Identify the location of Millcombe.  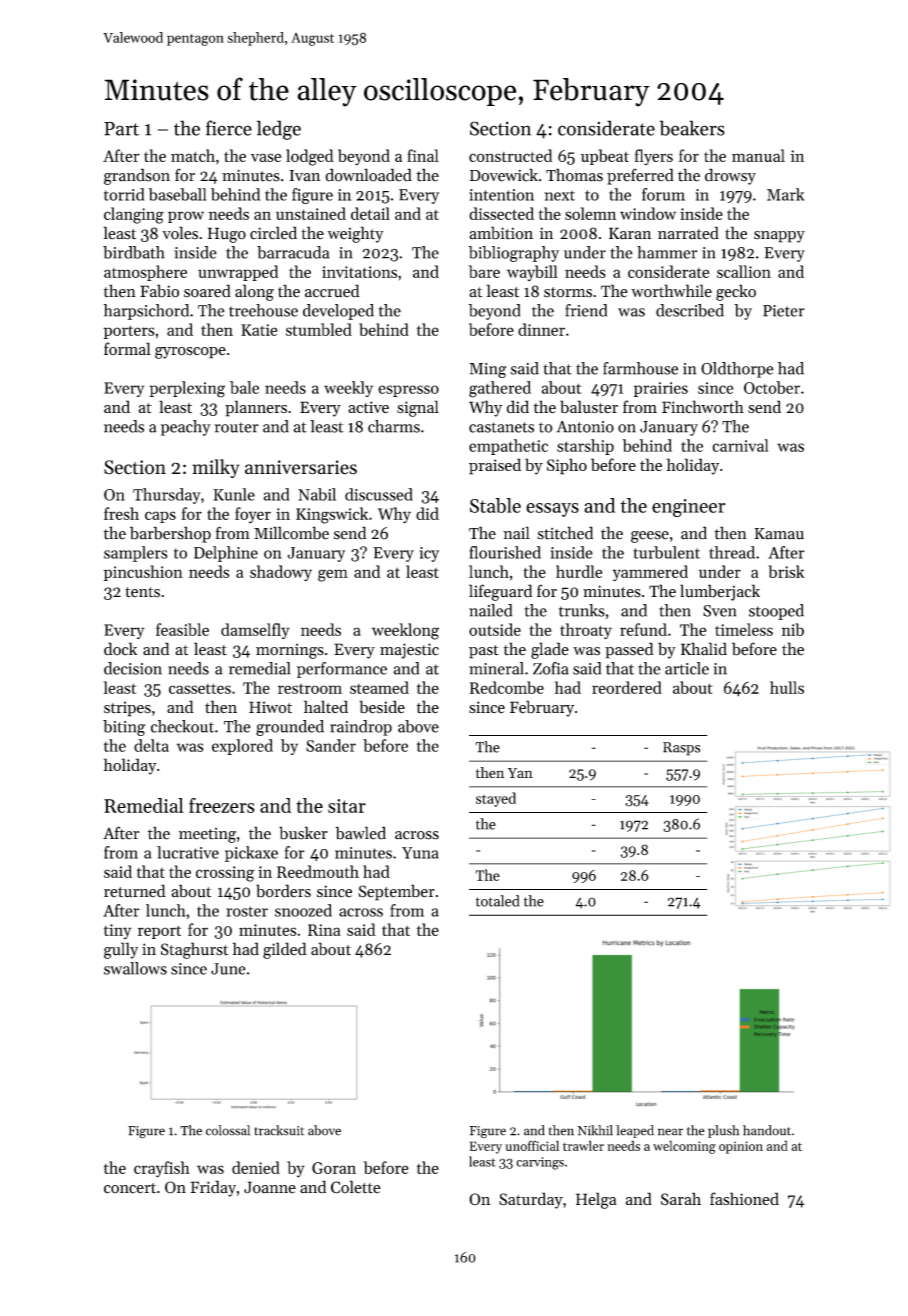
(291, 533).
